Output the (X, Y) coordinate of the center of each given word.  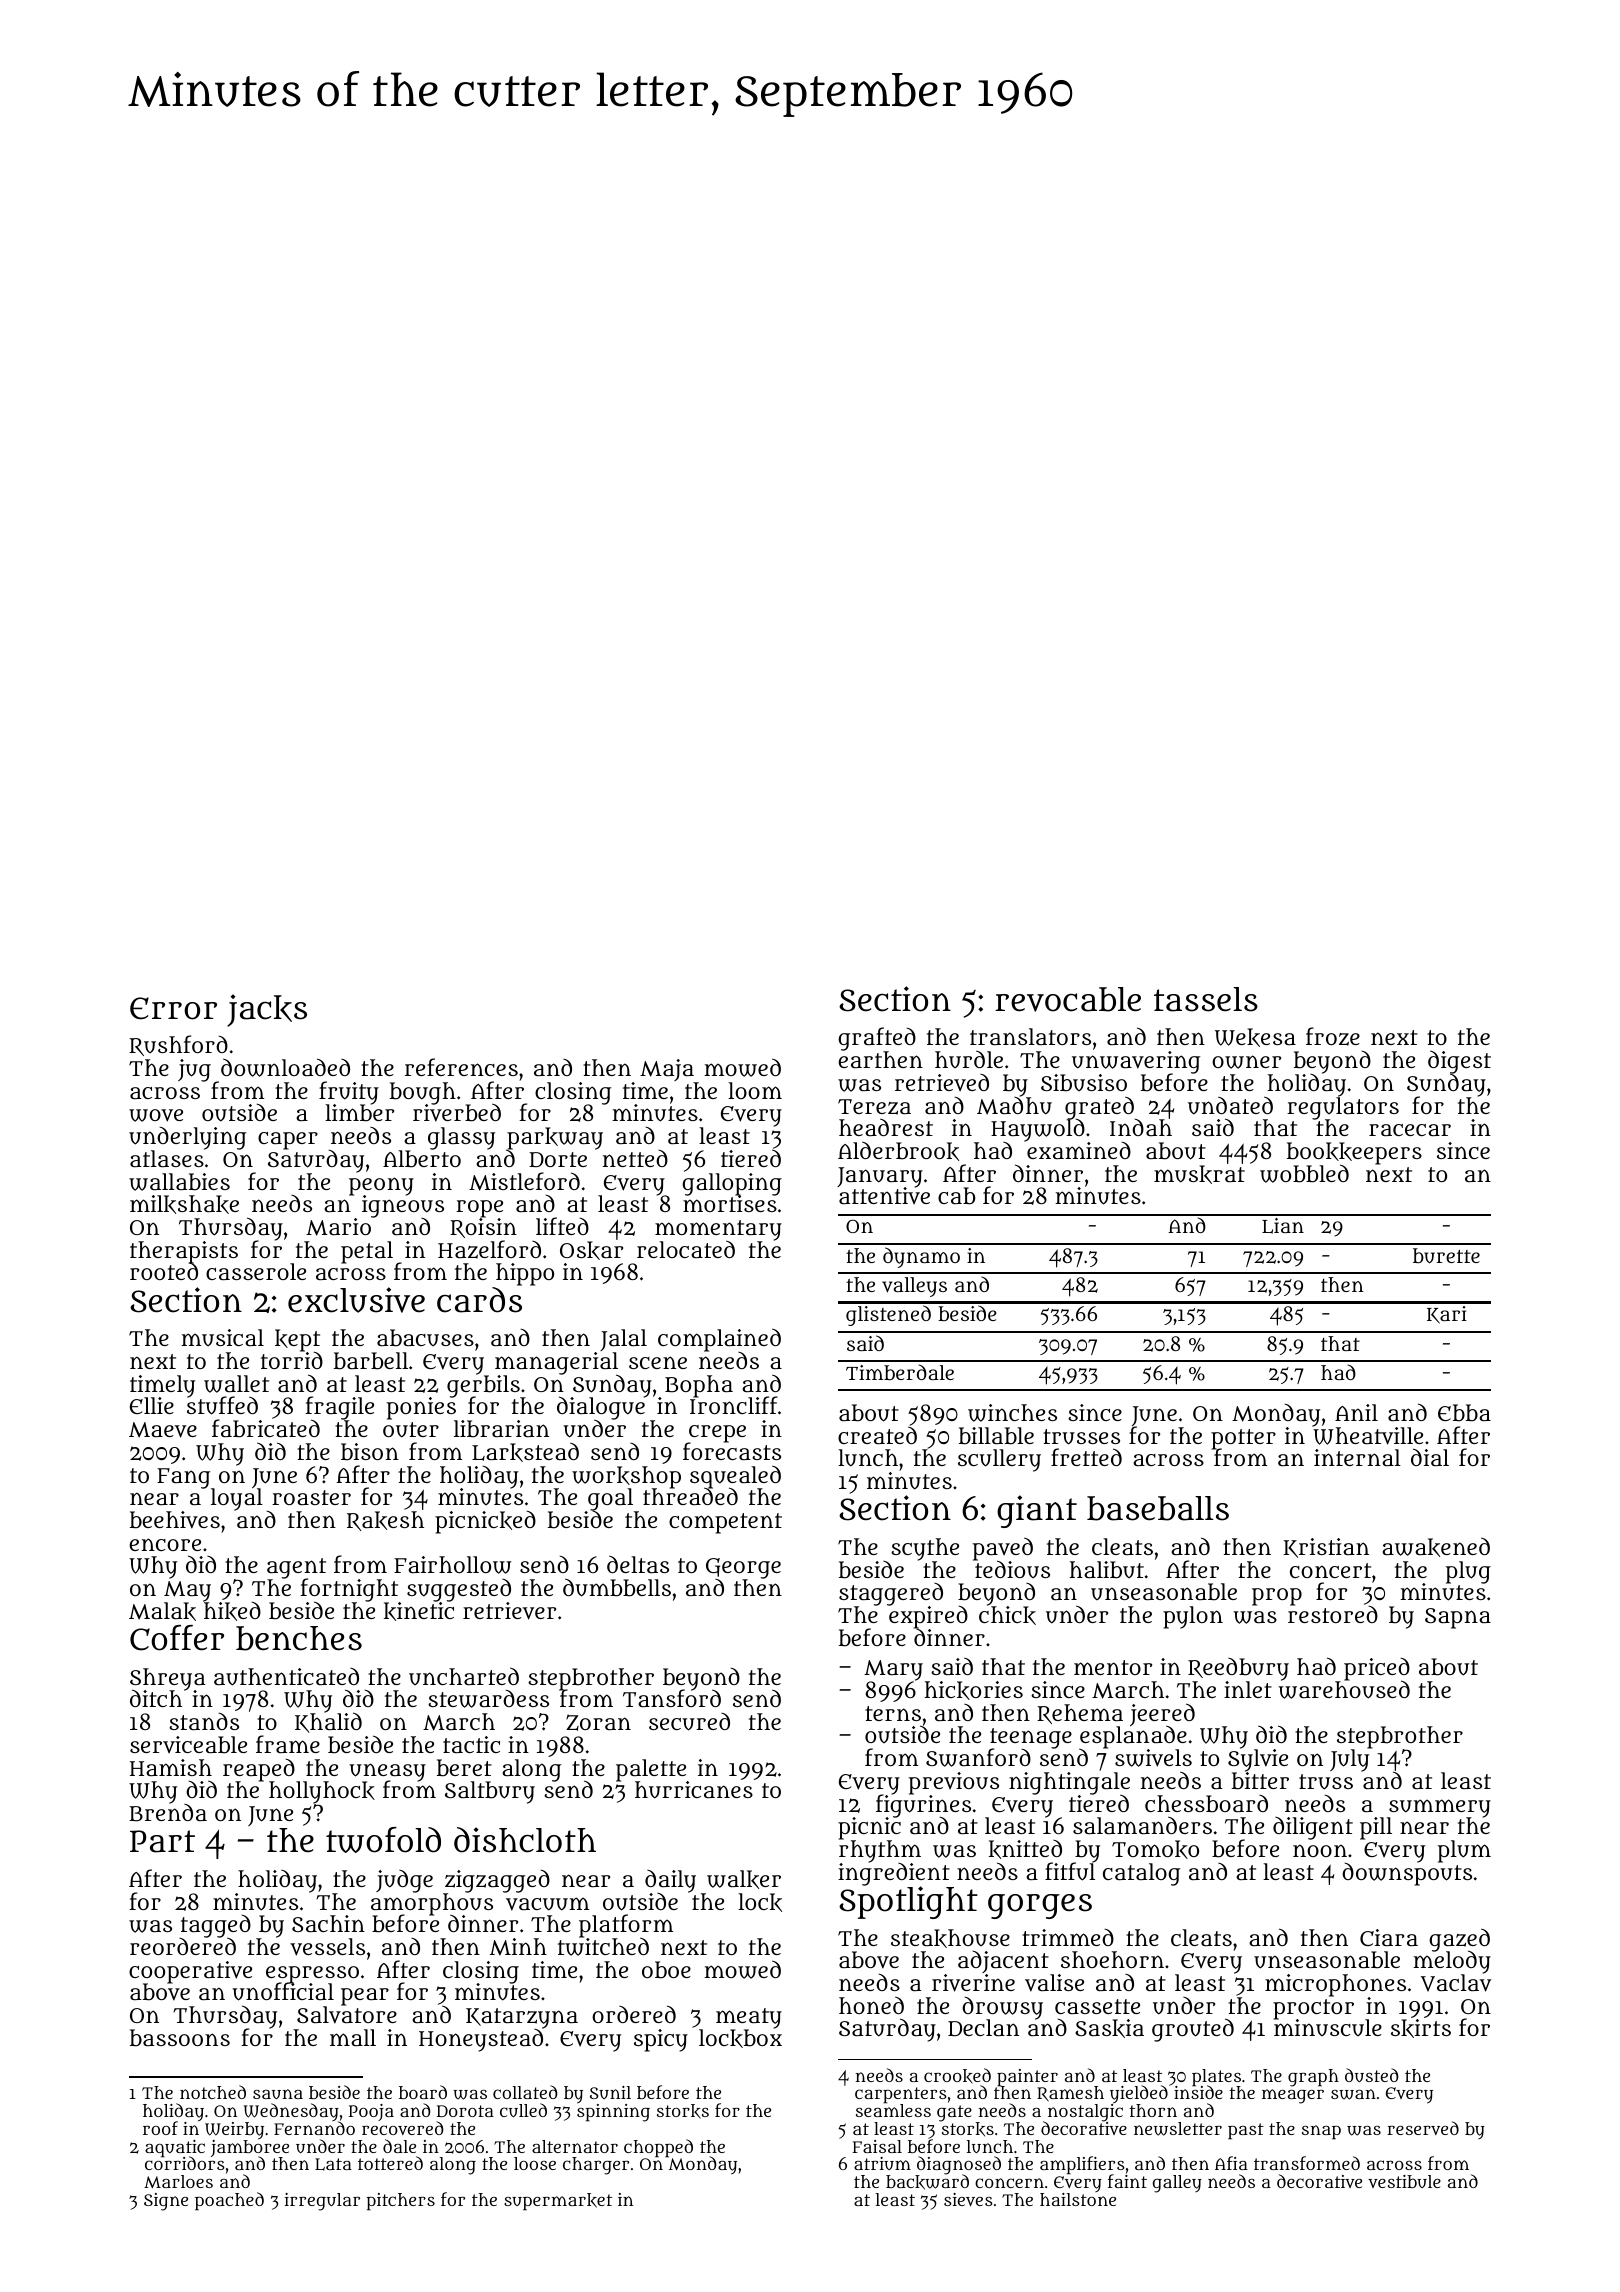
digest (1459, 1062)
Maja (667, 1070)
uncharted (464, 1676)
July (1349, 1761)
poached (229, 2201)
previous (954, 1783)
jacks (267, 1010)
